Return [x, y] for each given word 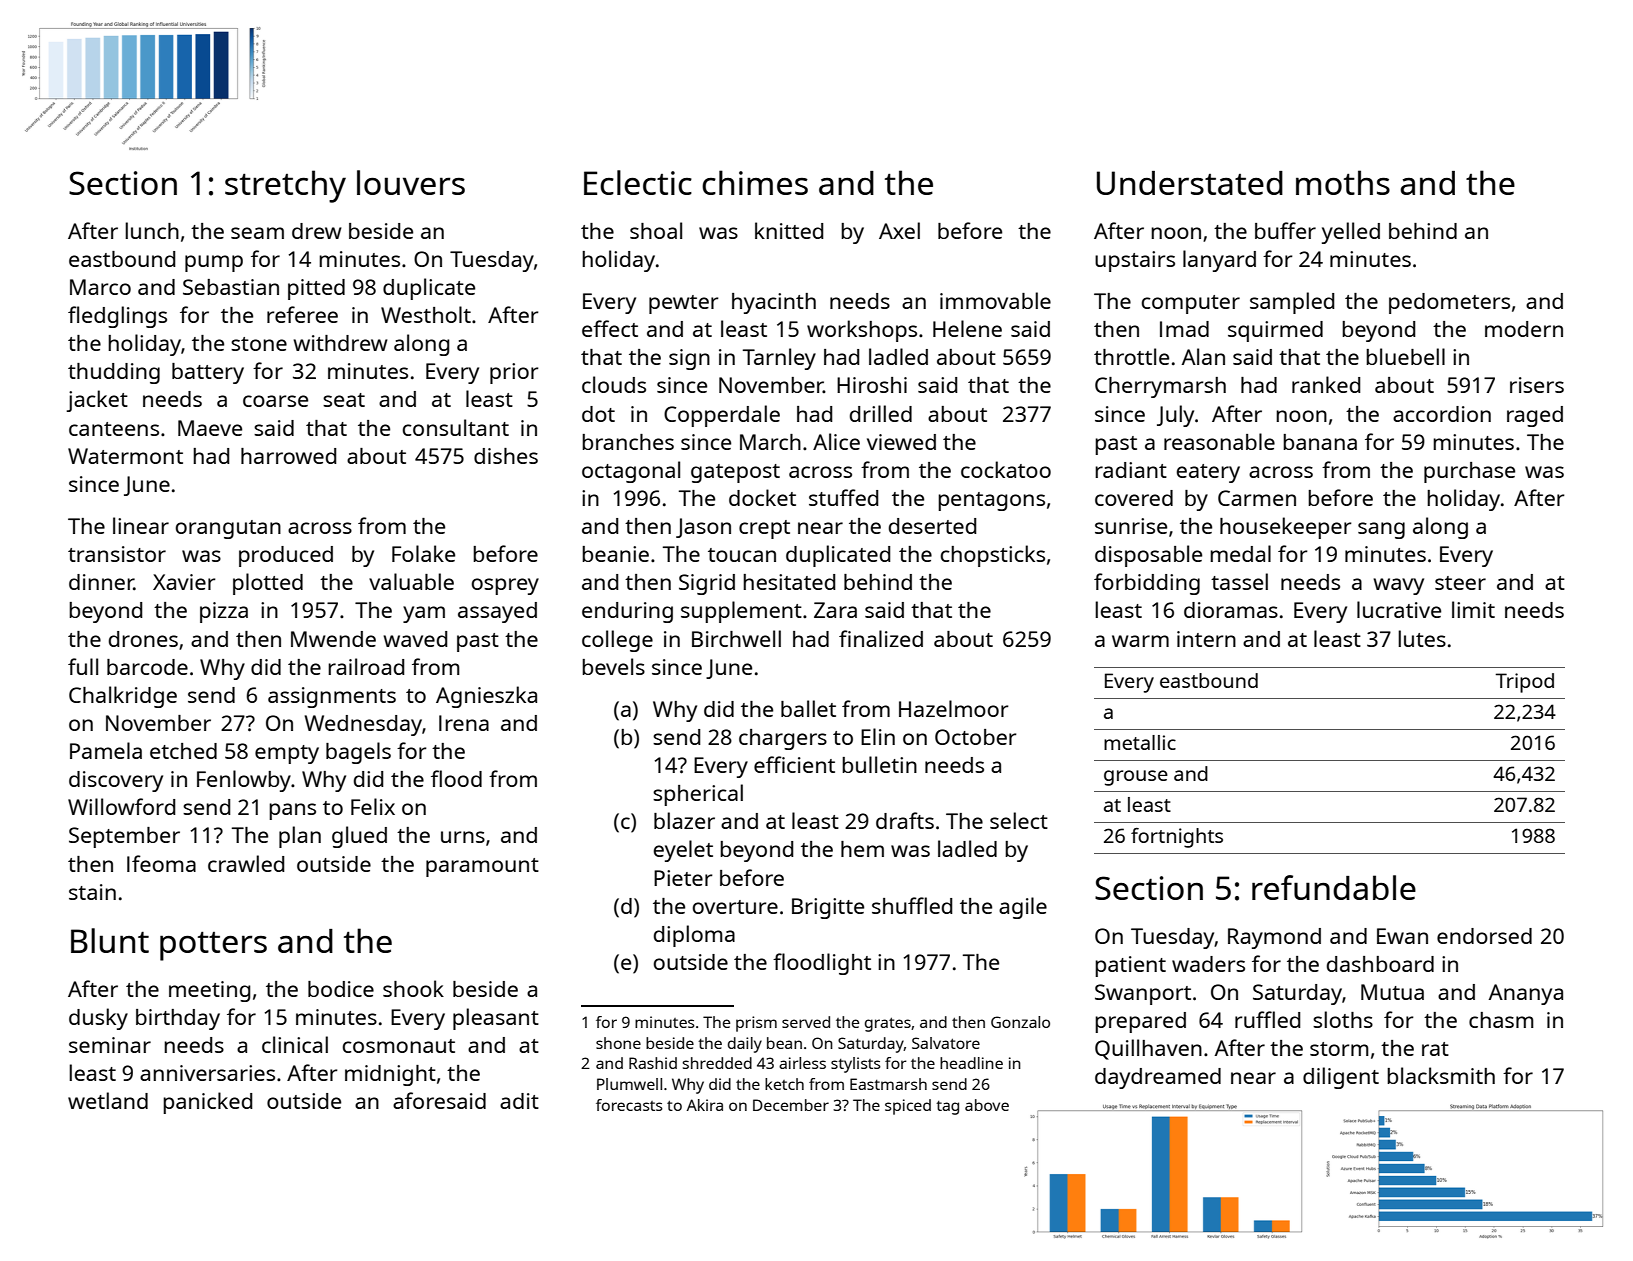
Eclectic [638, 182]
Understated [1190, 183]
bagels [358, 753]
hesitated [789, 582]
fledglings [117, 317]
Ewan [1402, 936]
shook [413, 988]
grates [888, 1024]
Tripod [1525, 683]
